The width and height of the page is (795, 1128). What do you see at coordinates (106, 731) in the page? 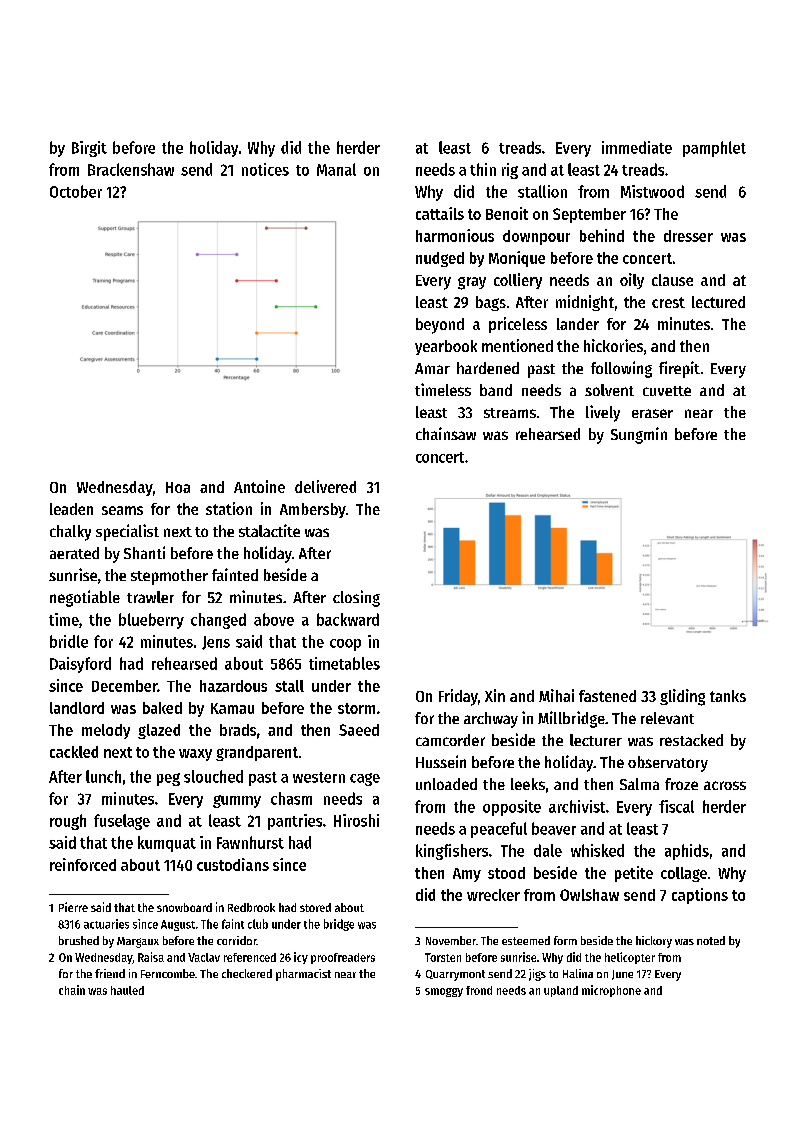
I see `melody` at bounding box center [106, 731].
